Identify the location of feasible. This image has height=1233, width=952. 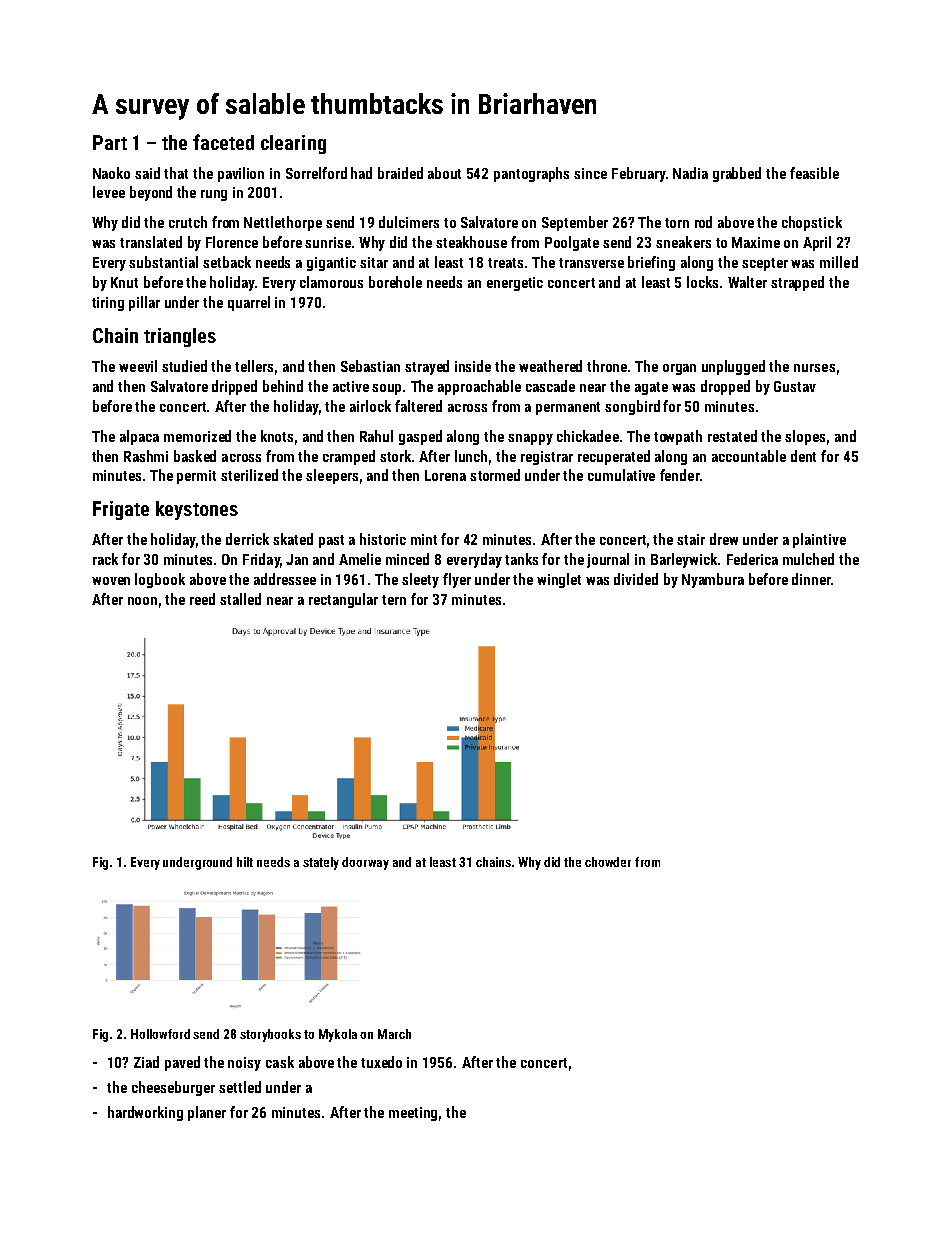
(814, 173).
